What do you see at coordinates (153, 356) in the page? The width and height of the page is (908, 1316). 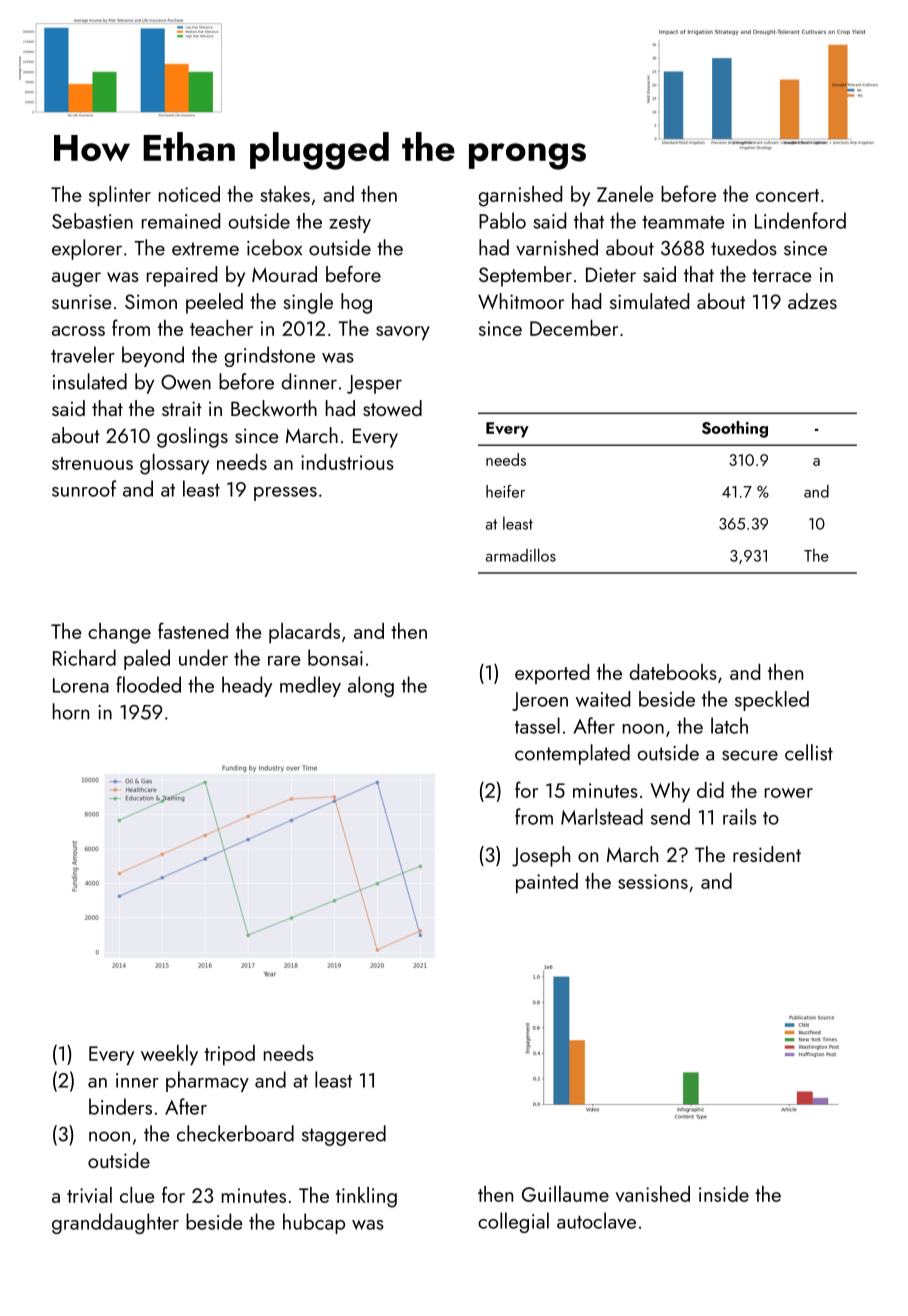 I see `beyond` at bounding box center [153, 356].
